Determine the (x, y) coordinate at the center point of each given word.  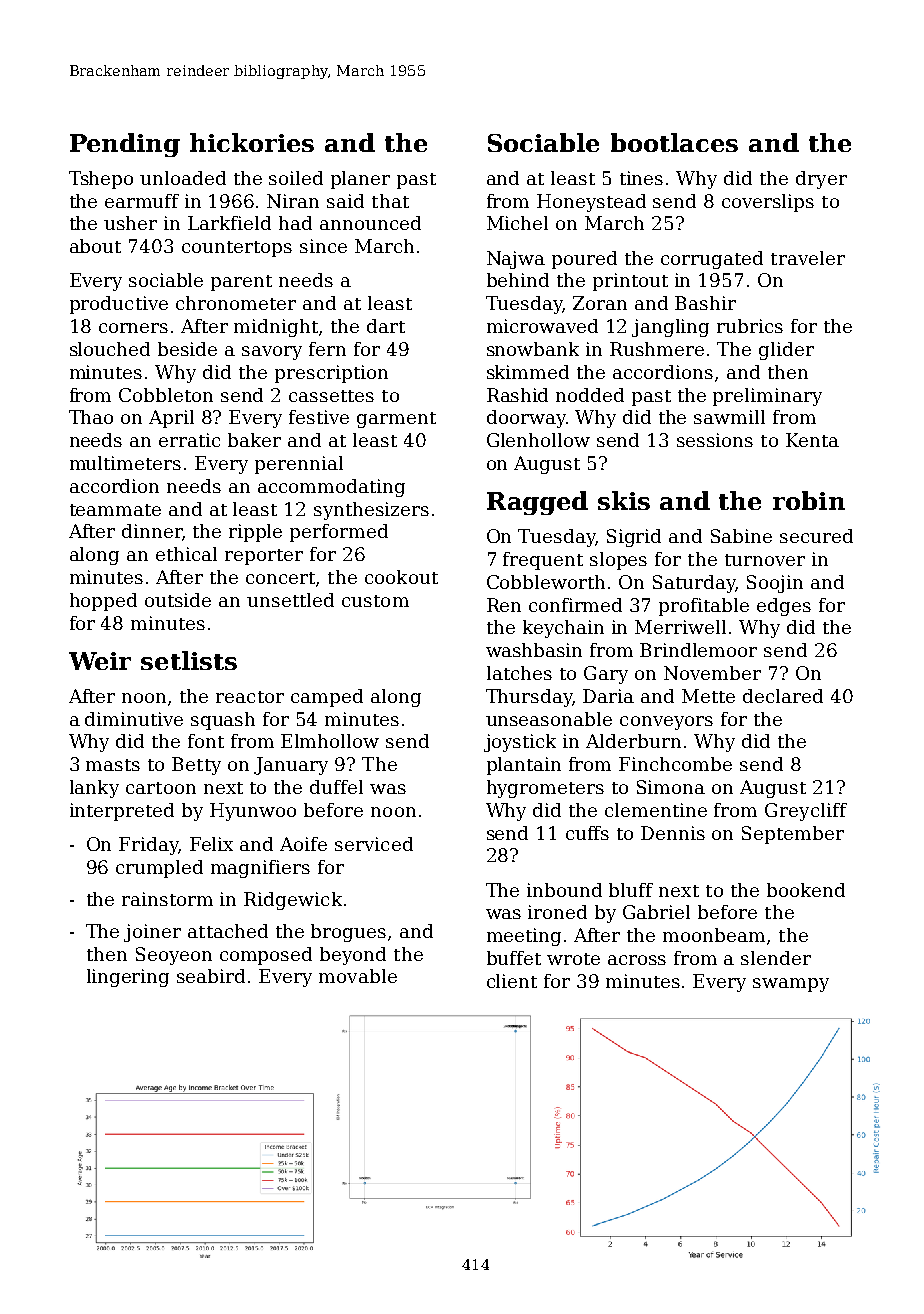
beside (187, 349)
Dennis (673, 833)
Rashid (517, 395)
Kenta (812, 440)
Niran (293, 201)
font (206, 741)
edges (784, 607)
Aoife (303, 844)
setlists (189, 660)
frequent (543, 561)
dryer (821, 180)
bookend (806, 890)
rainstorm (167, 899)
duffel (336, 787)
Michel (517, 223)
